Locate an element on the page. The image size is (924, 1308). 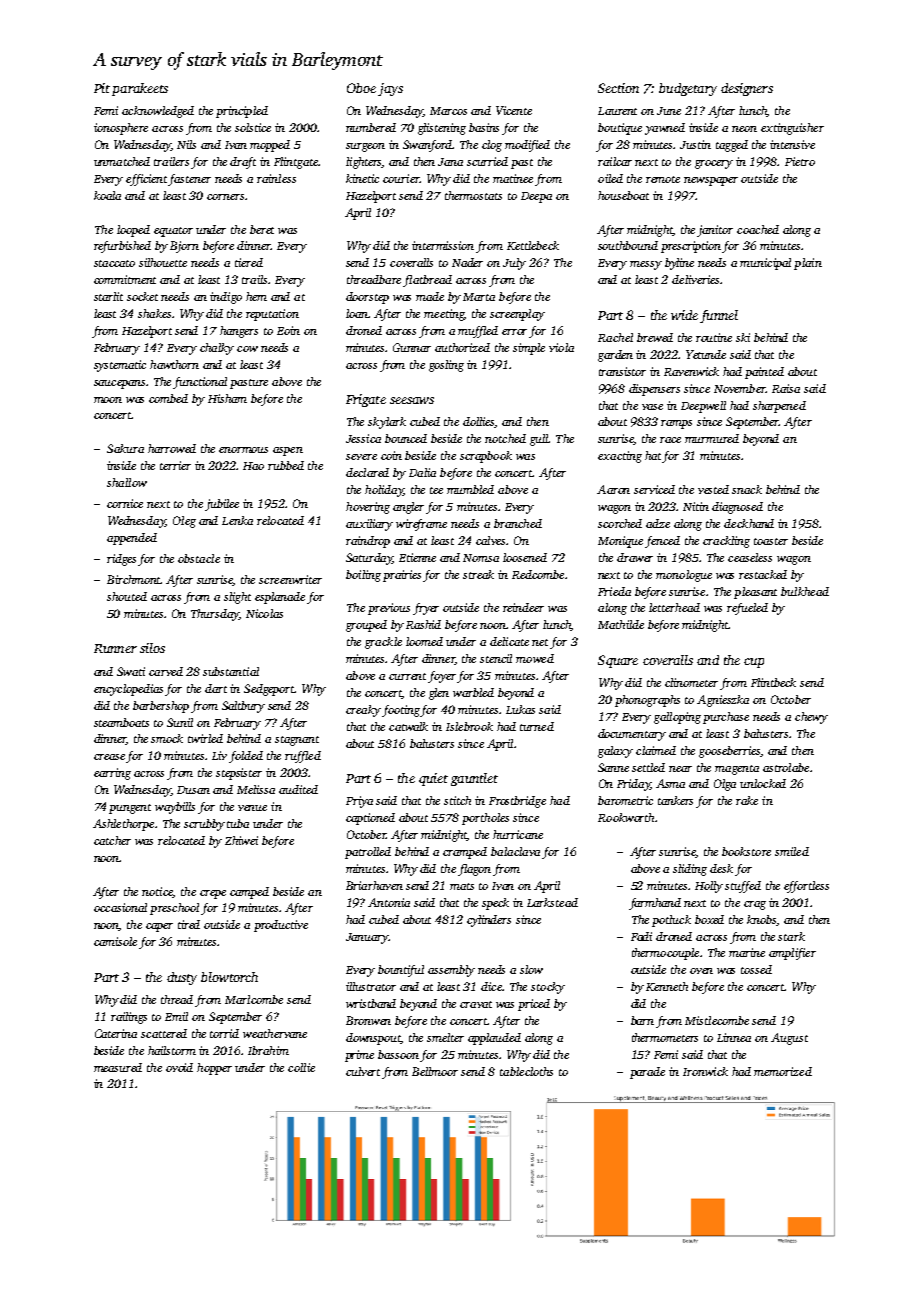
tossed is located at coordinates (756, 969).
